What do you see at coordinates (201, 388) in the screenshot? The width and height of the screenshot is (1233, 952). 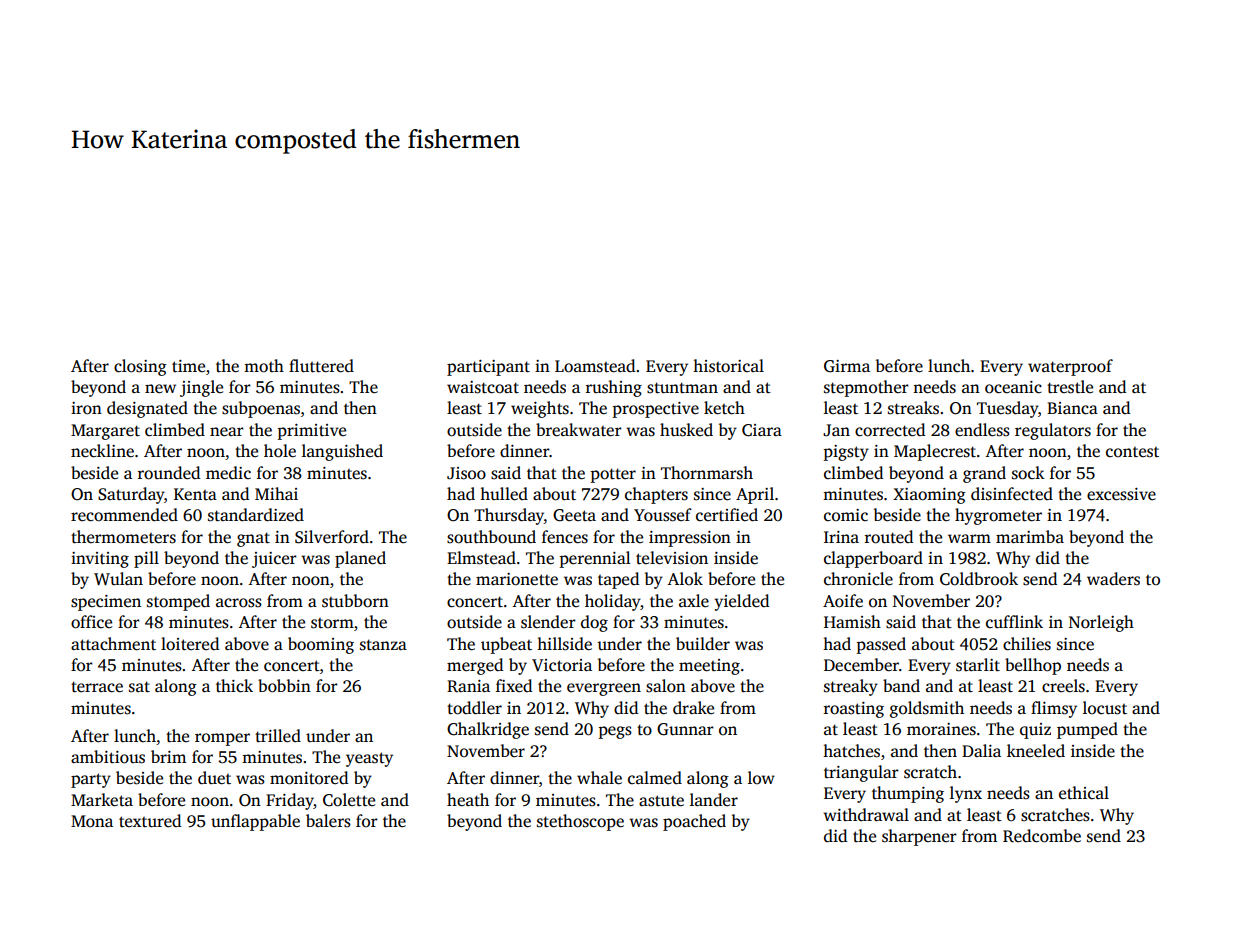 I see `jingle` at bounding box center [201, 388].
